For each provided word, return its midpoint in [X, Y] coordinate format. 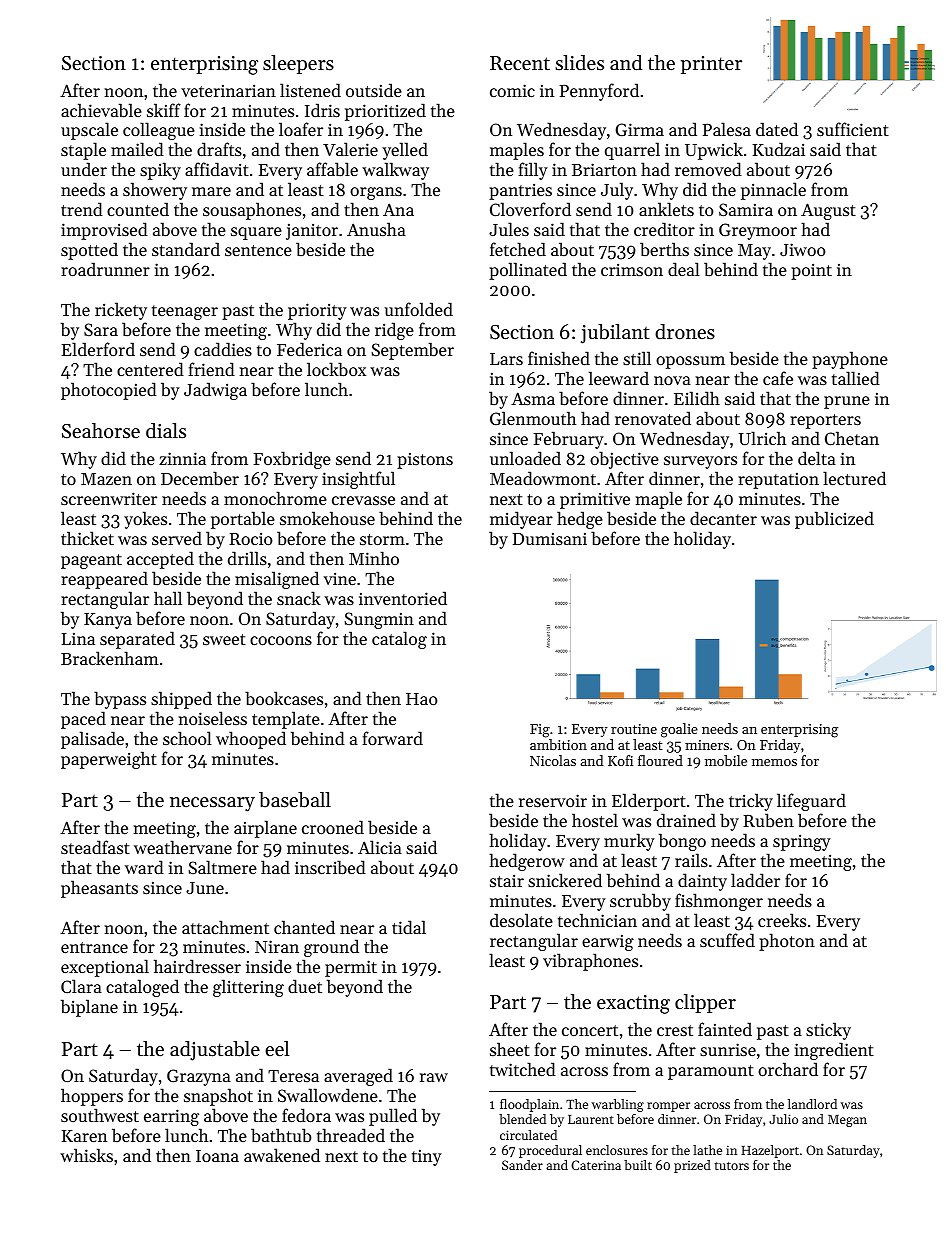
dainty [702, 882]
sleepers [298, 64]
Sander [522, 1165]
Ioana [217, 1156]
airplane [265, 829]
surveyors [700, 462]
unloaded [525, 458]
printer [711, 65]
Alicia [380, 847]
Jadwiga [215, 391]
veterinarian [228, 90]
